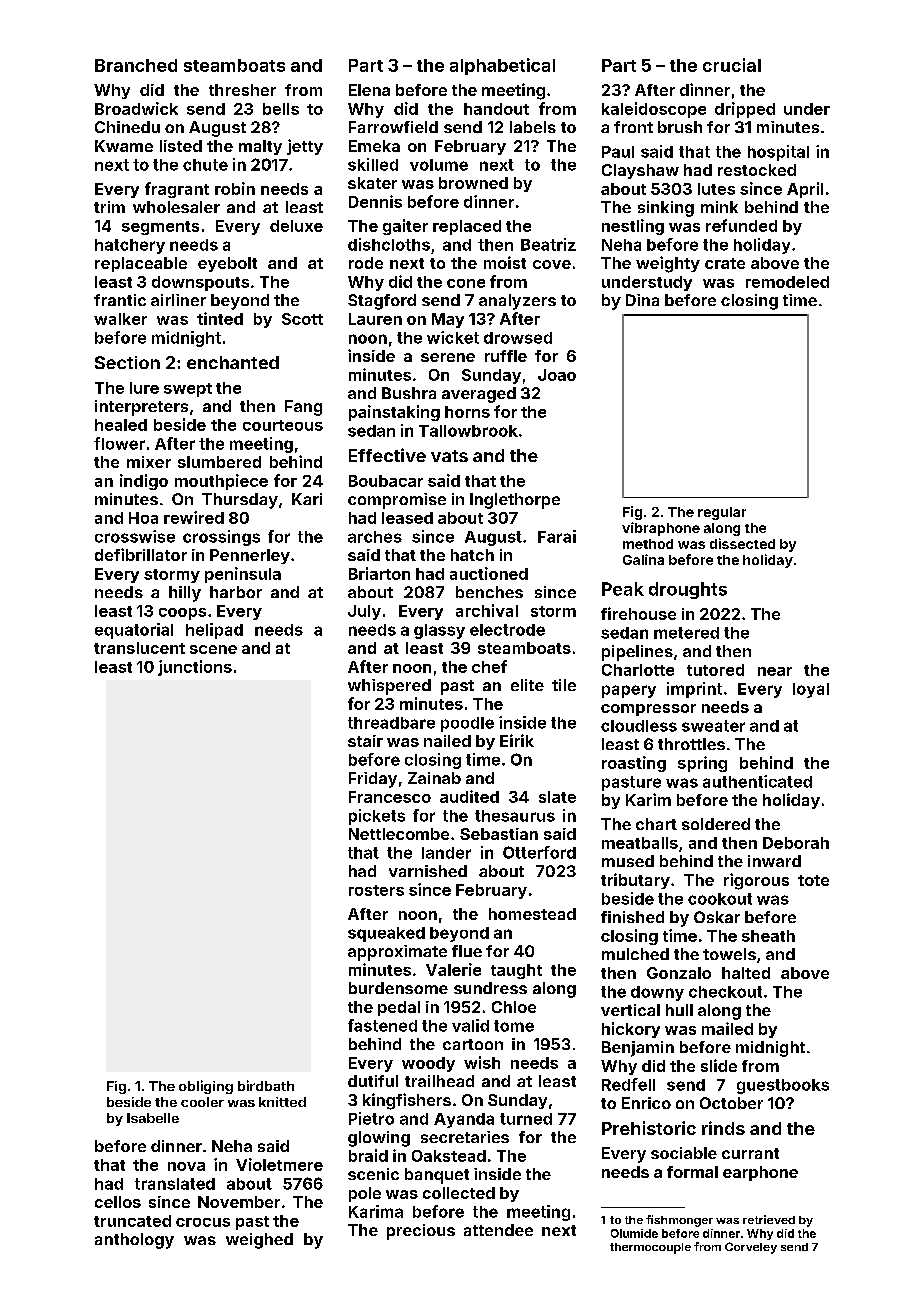 The width and height of the page is (924, 1308). What do you see at coordinates (242, 90) in the page?
I see `thresher` at bounding box center [242, 90].
